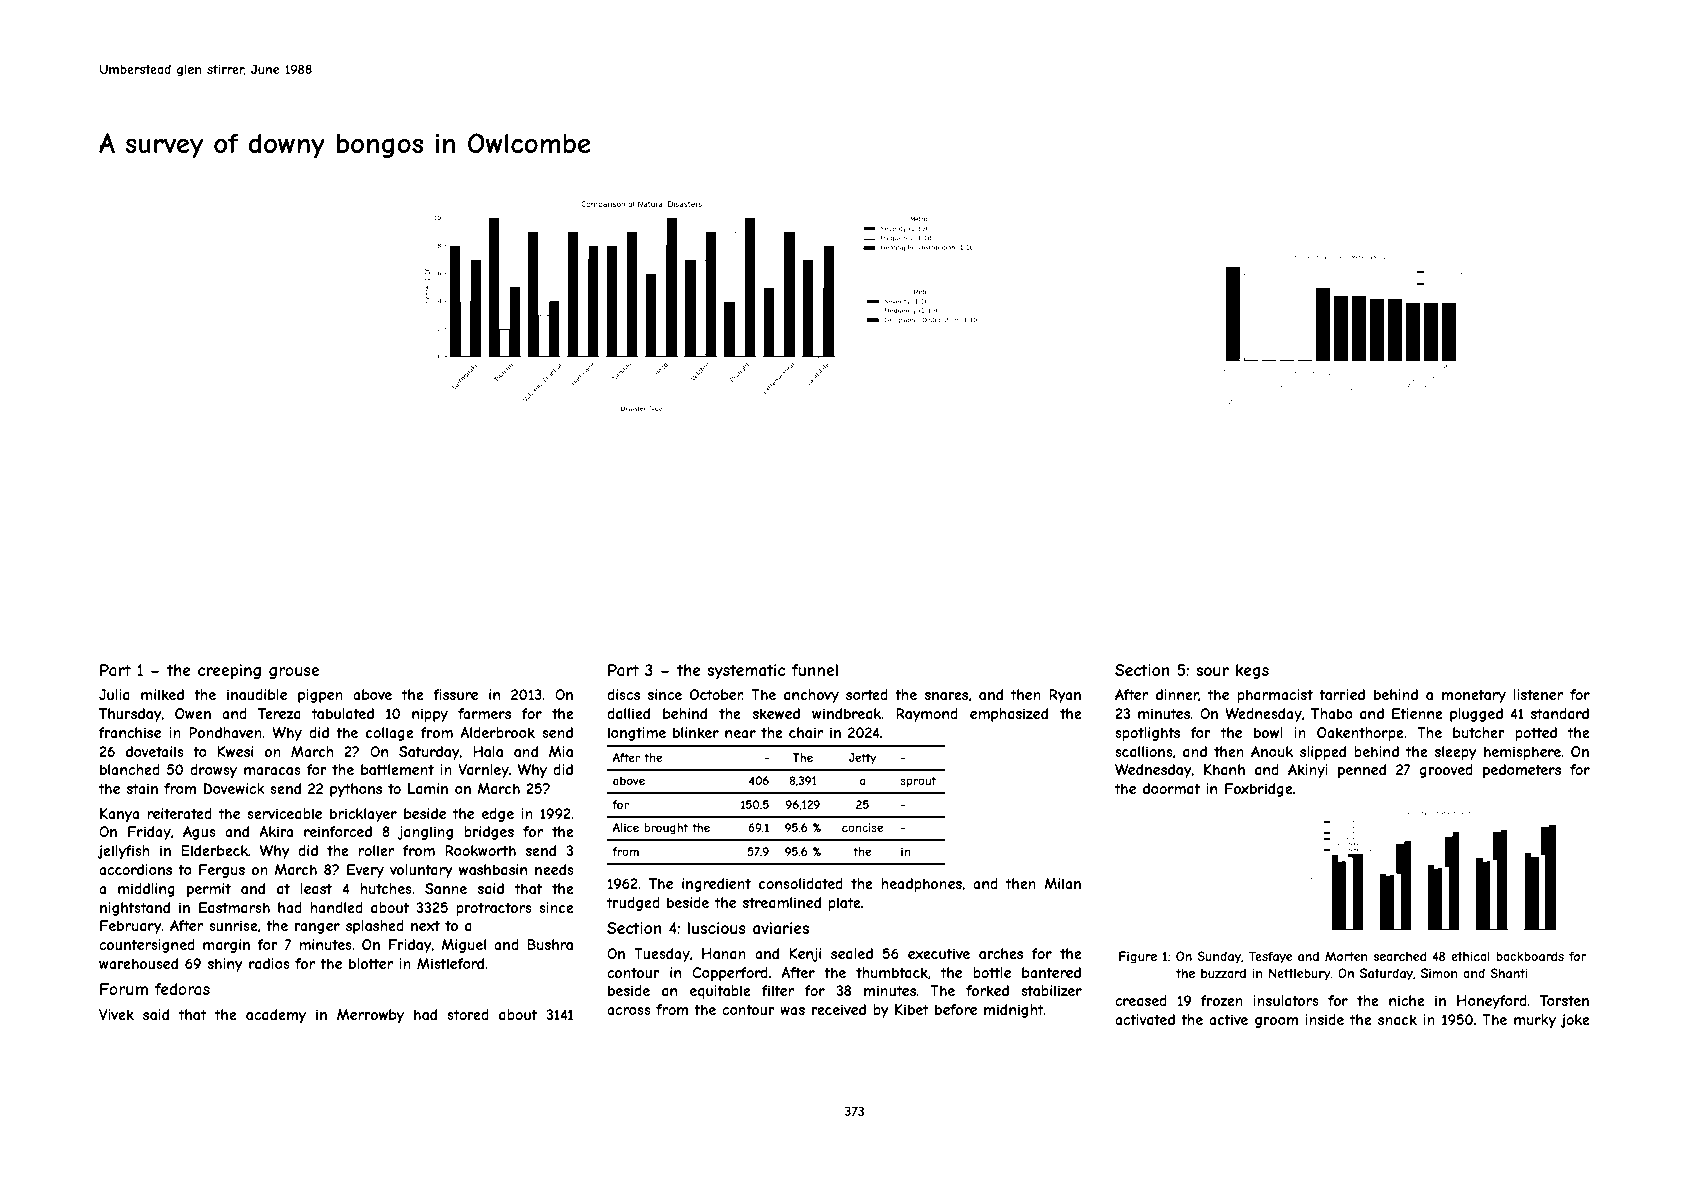 Image resolution: width=1689 pixels, height=1195 pixels. Describe the element at coordinates (781, 928) in the screenshot. I see `aviaries` at that location.
